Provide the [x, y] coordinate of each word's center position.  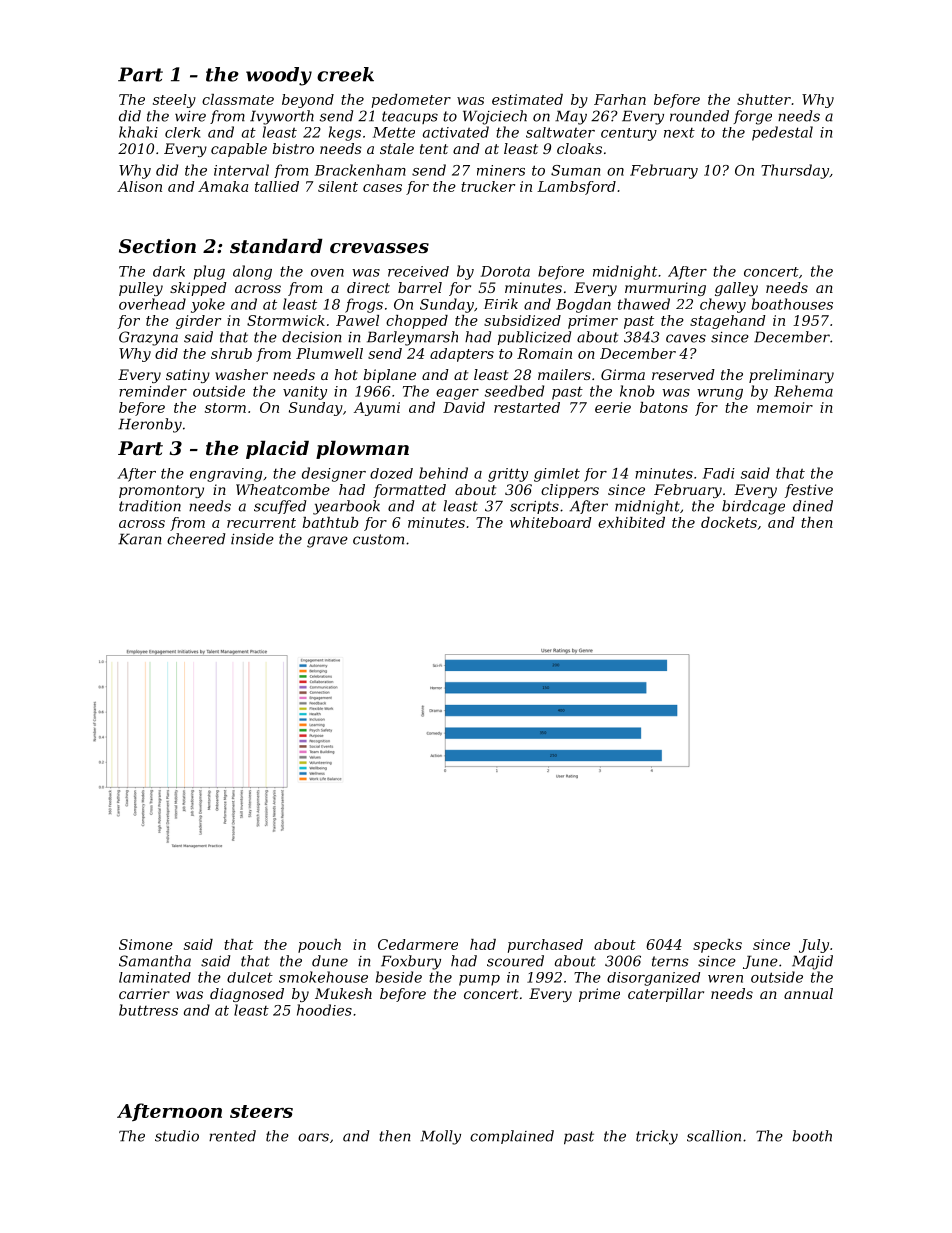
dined [813, 506]
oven [327, 273]
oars [313, 1137]
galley [736, 289]
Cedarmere [418, 944]
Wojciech [495, 117]
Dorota [505, 271]
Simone [146, 944]
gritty [508, 475]
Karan [139, 539]
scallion [714, 1136]
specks [717, 946]
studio [177, 1136]
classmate [238, 99]
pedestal [782, 133]
